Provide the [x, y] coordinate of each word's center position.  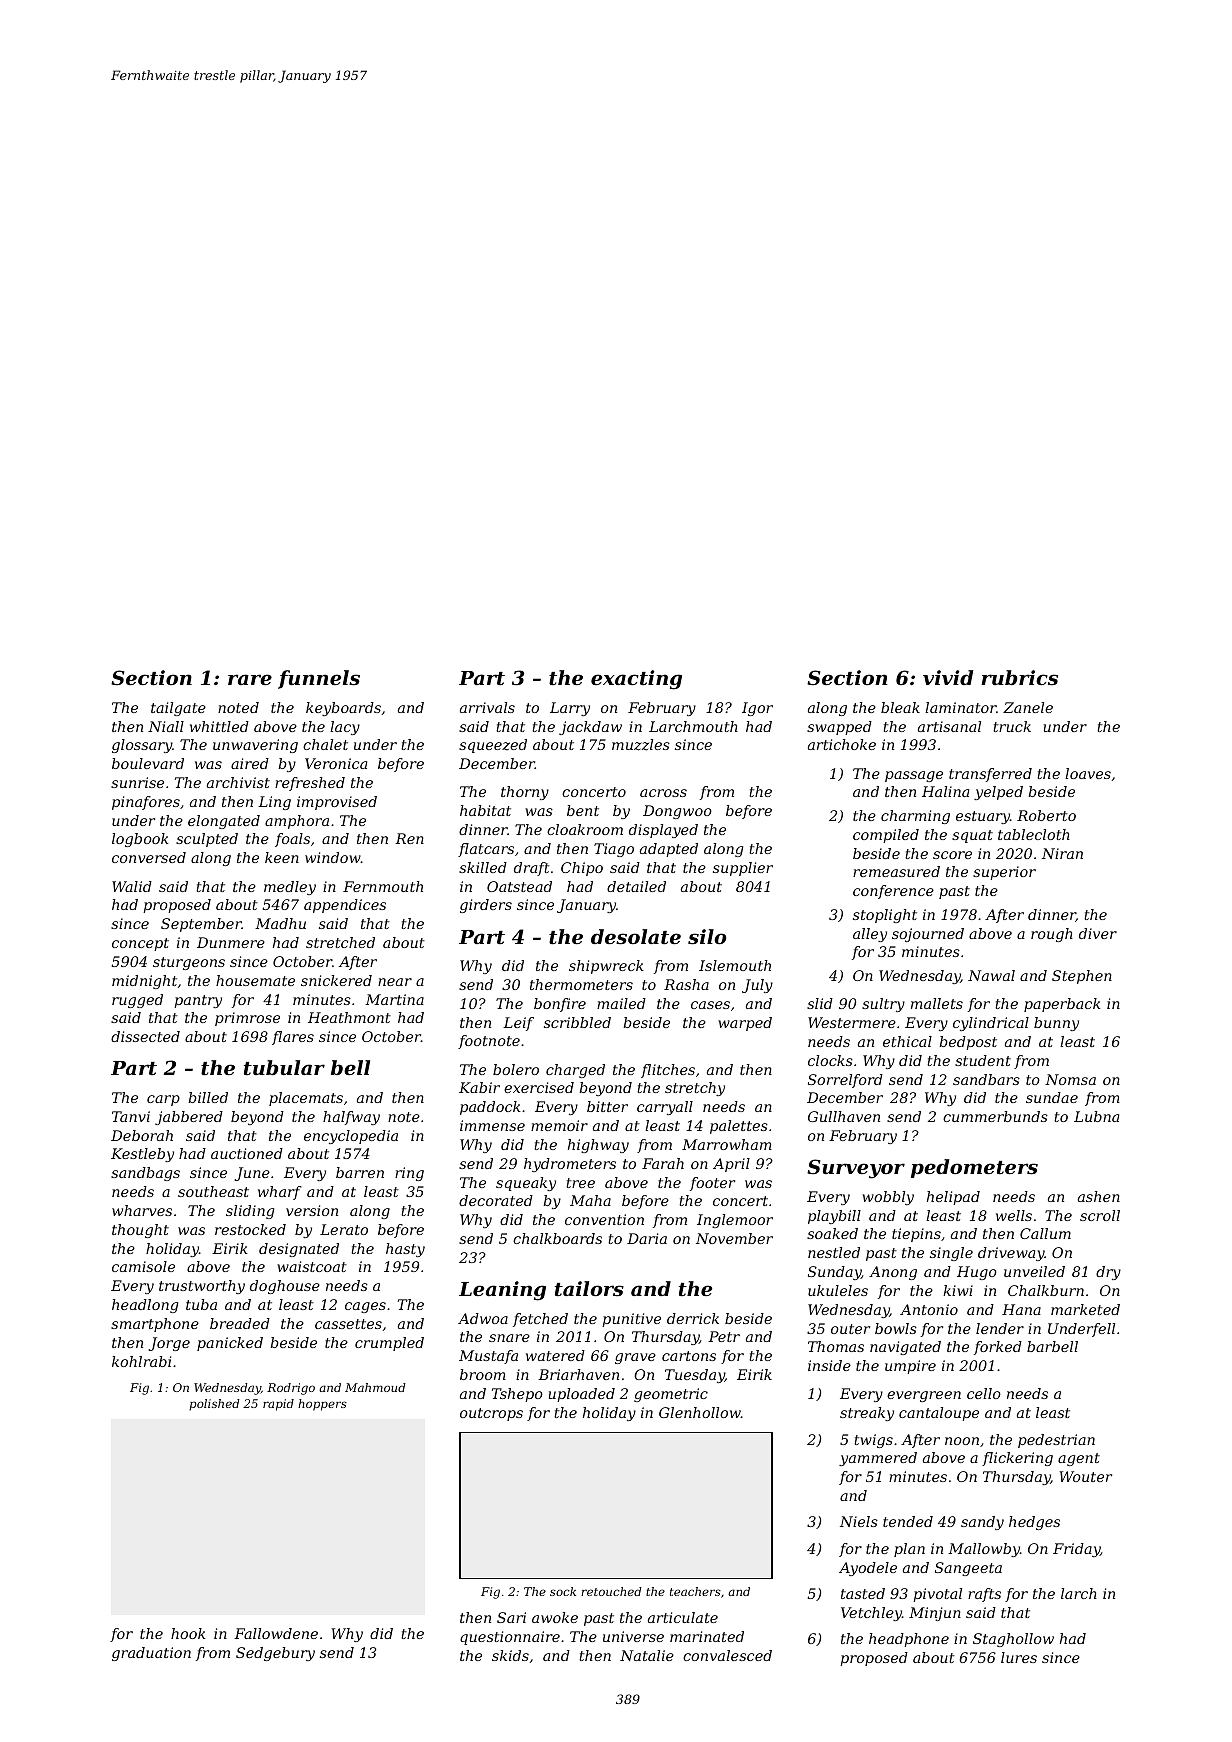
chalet [325, 744]
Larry [570, 709]
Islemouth [735, 965]
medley [290, 888]
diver [1098, 933]
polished [214, 1405]
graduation [151, 1654]
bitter [607, 1106]
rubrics [1019, 677]
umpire [910, 1367]
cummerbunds [995, 1116]
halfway [351, 1118]
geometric [671, 1395]
